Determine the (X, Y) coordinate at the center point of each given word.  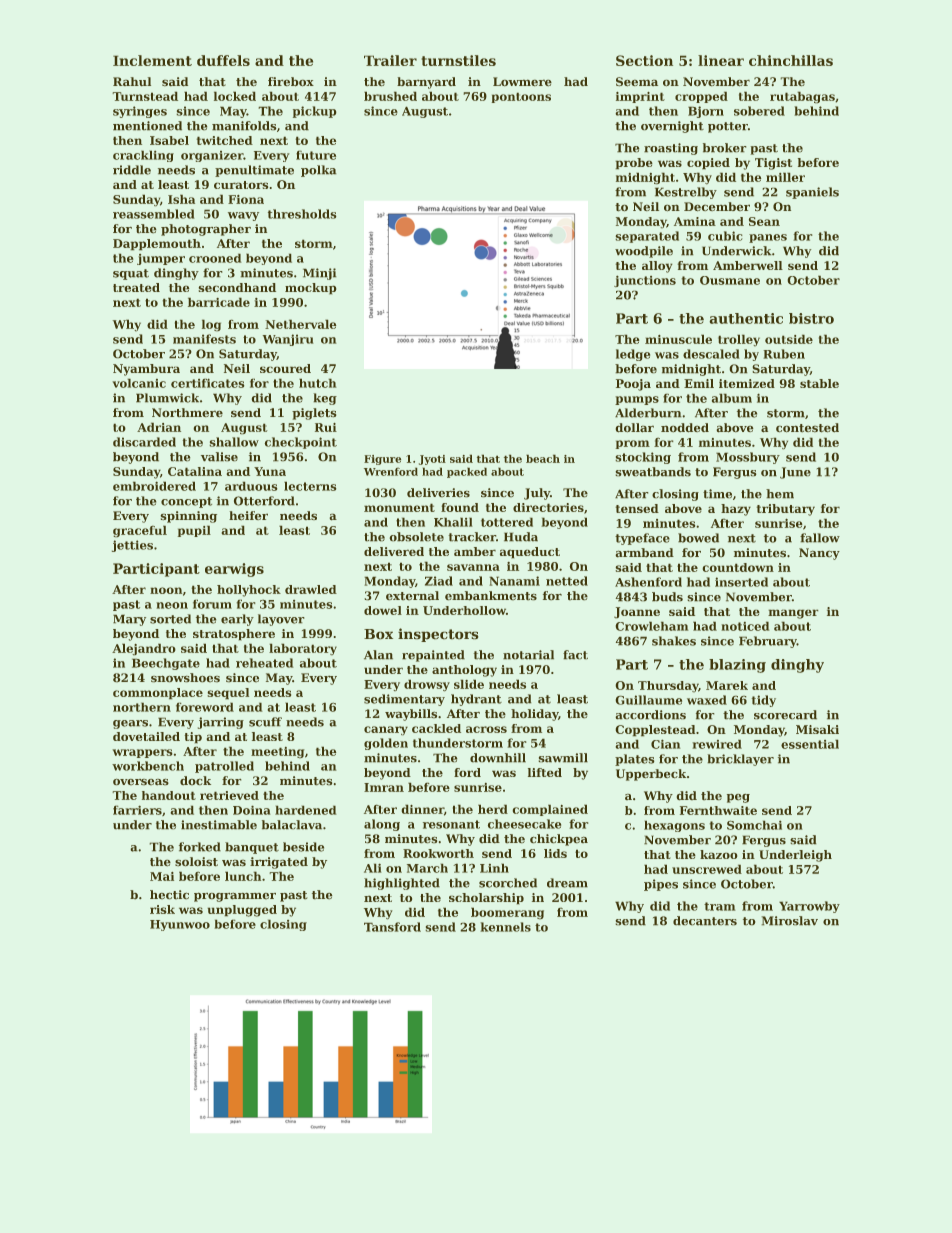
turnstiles (458, 60)
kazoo (719, 854)
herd (493, 809)
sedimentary (404, 700)
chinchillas (791, 60)
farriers (137, 810)
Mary (129, 620)
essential (810, 744)
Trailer (390, 60)
